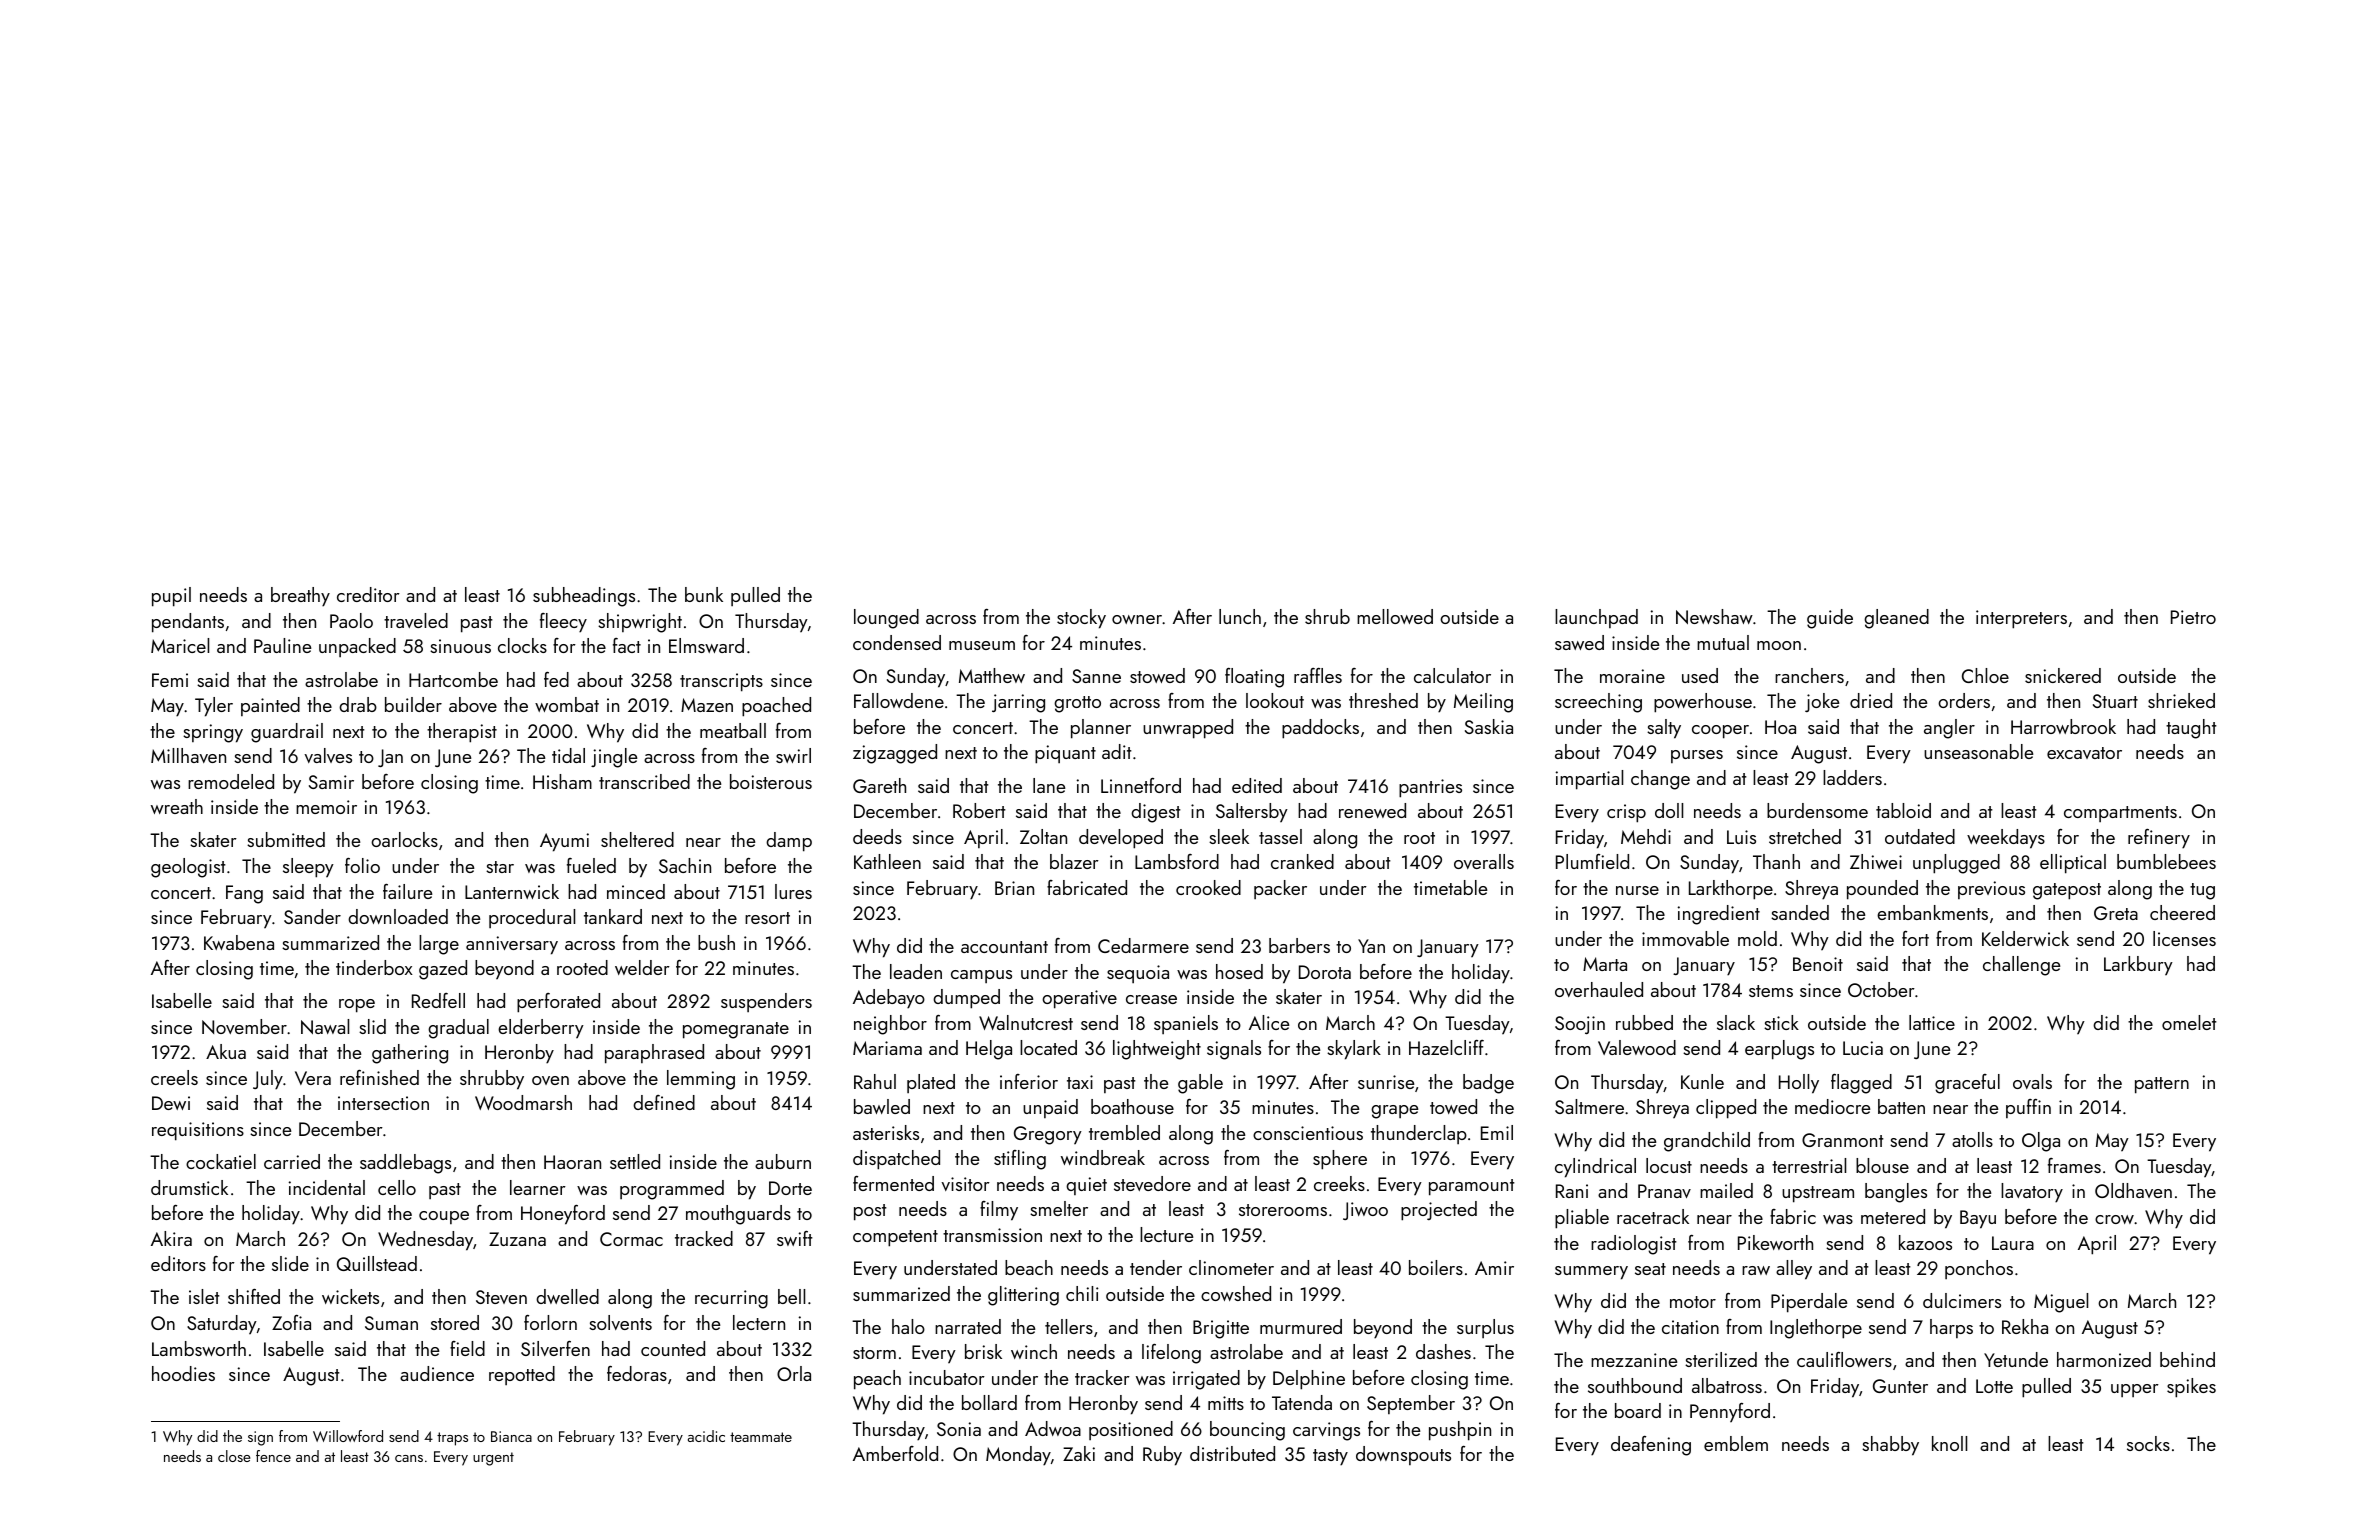 The width and height of the document is (2367, 1532). What do you see at coordinates (453, 679) in the document?
I see `Hartcombe` at bounding box center [453, 679].
